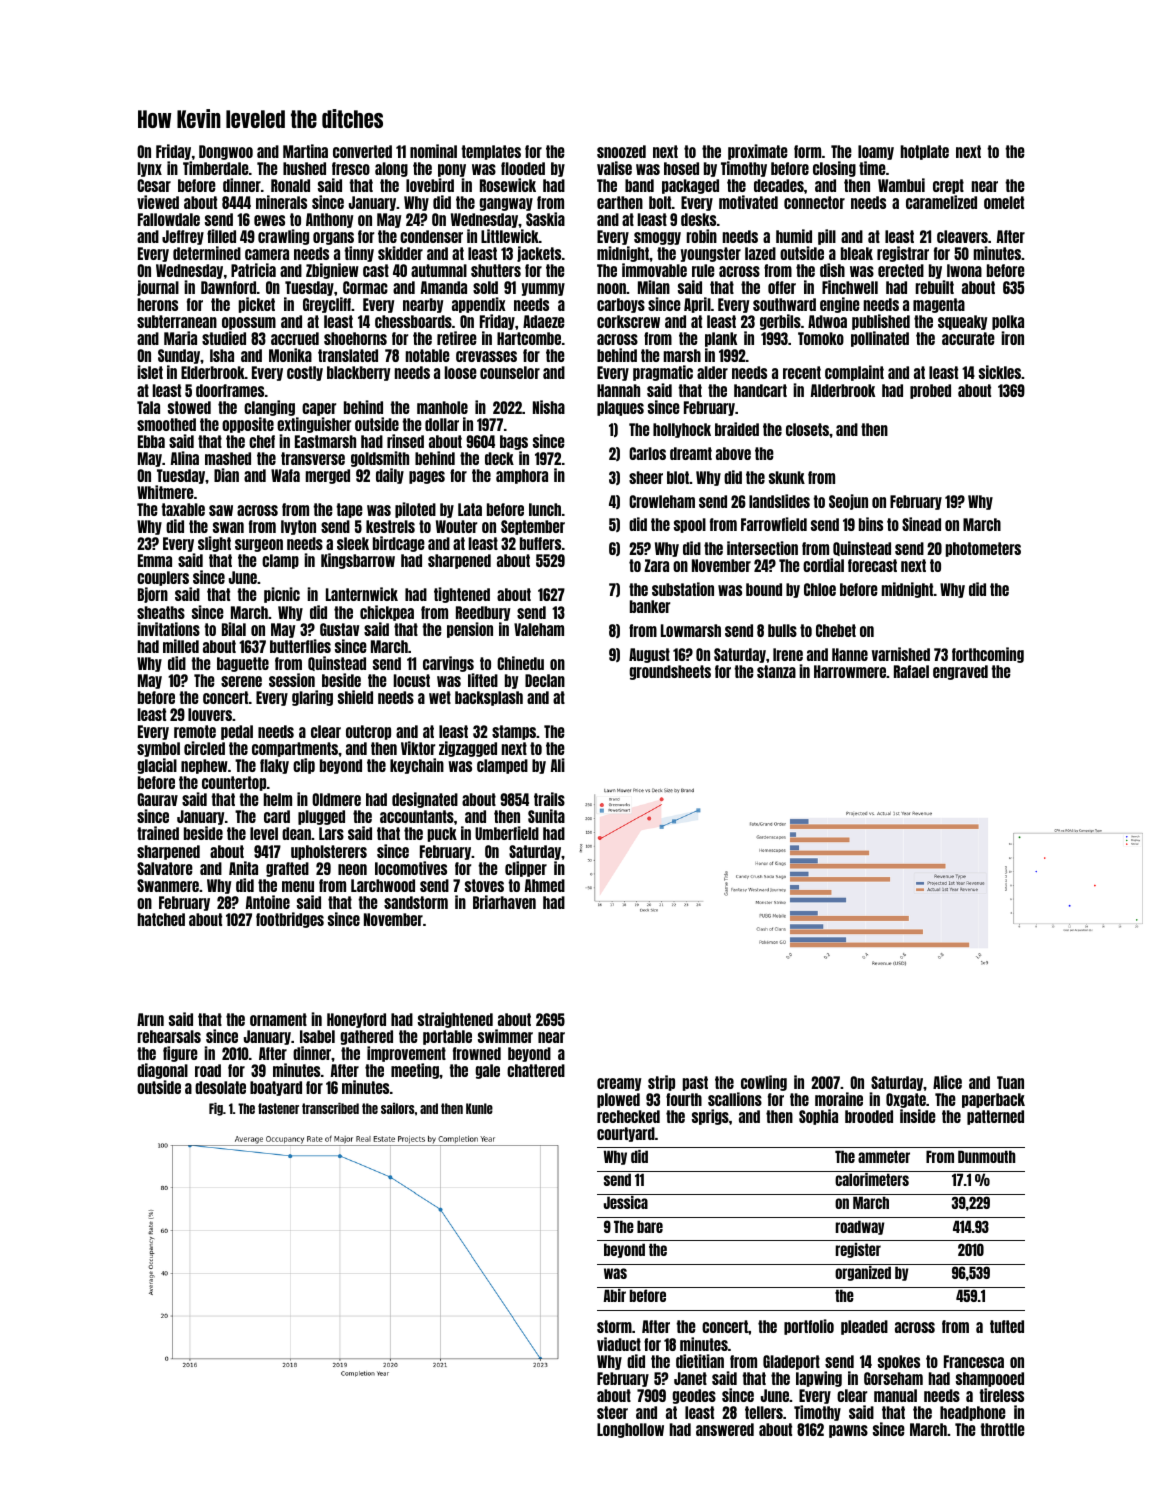 This image has height=1504, width=1162. Describe the element at coordinates (442, 407) in the image. I see `manhole` at that location.
